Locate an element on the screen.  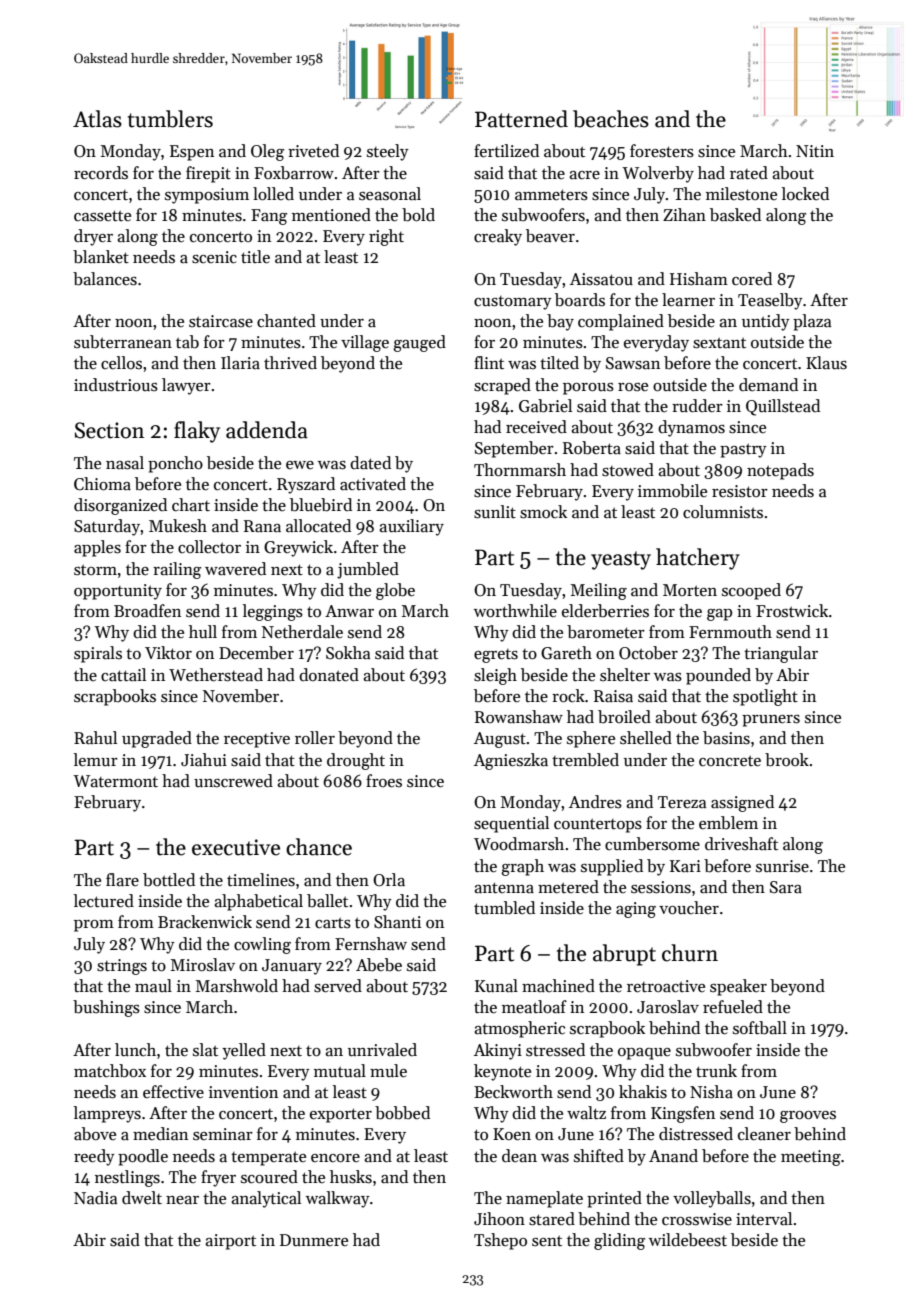
immobile is located at coordinates (672, 491).
